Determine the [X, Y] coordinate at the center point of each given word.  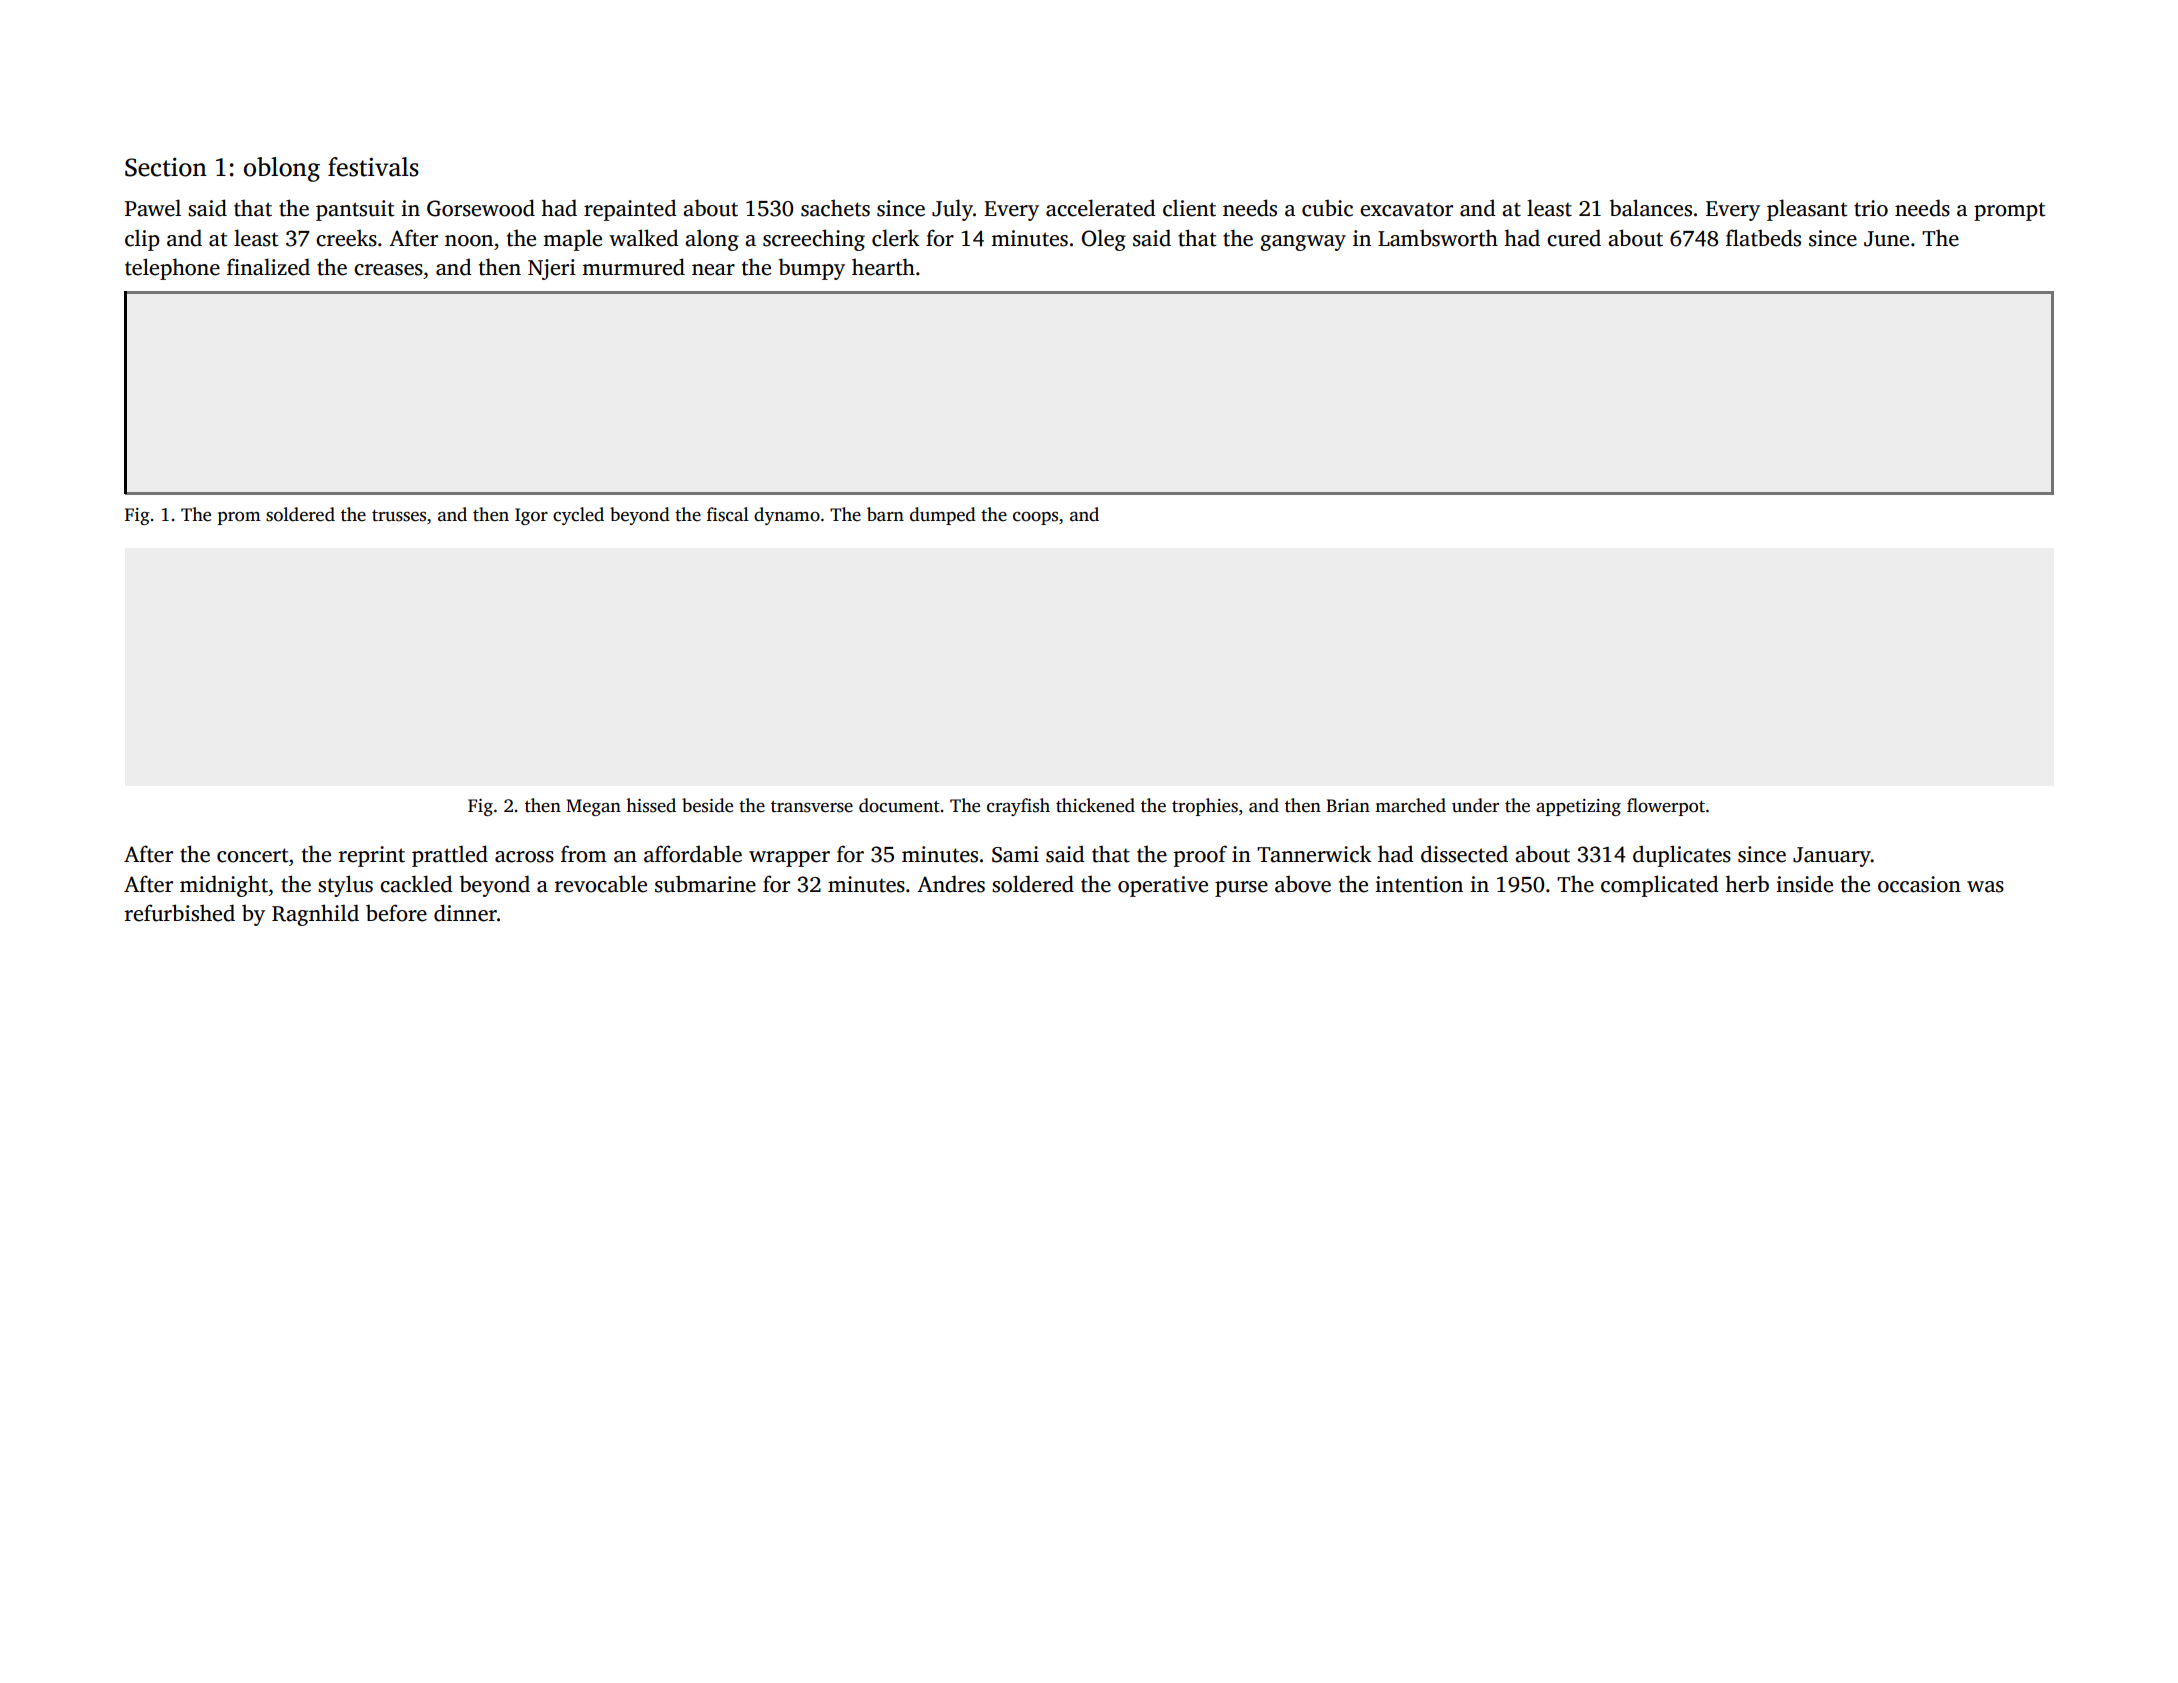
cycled [578, 516]
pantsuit [355, 210]
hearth [883, 267]
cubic [1327, 208]
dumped [943, 516]
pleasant [1807, 210]
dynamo [787, 516]
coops [1035, 518]
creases [388, 270]
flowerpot [1666, 807]
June [1886, 239]
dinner [465, 913]
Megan [593, 807]
